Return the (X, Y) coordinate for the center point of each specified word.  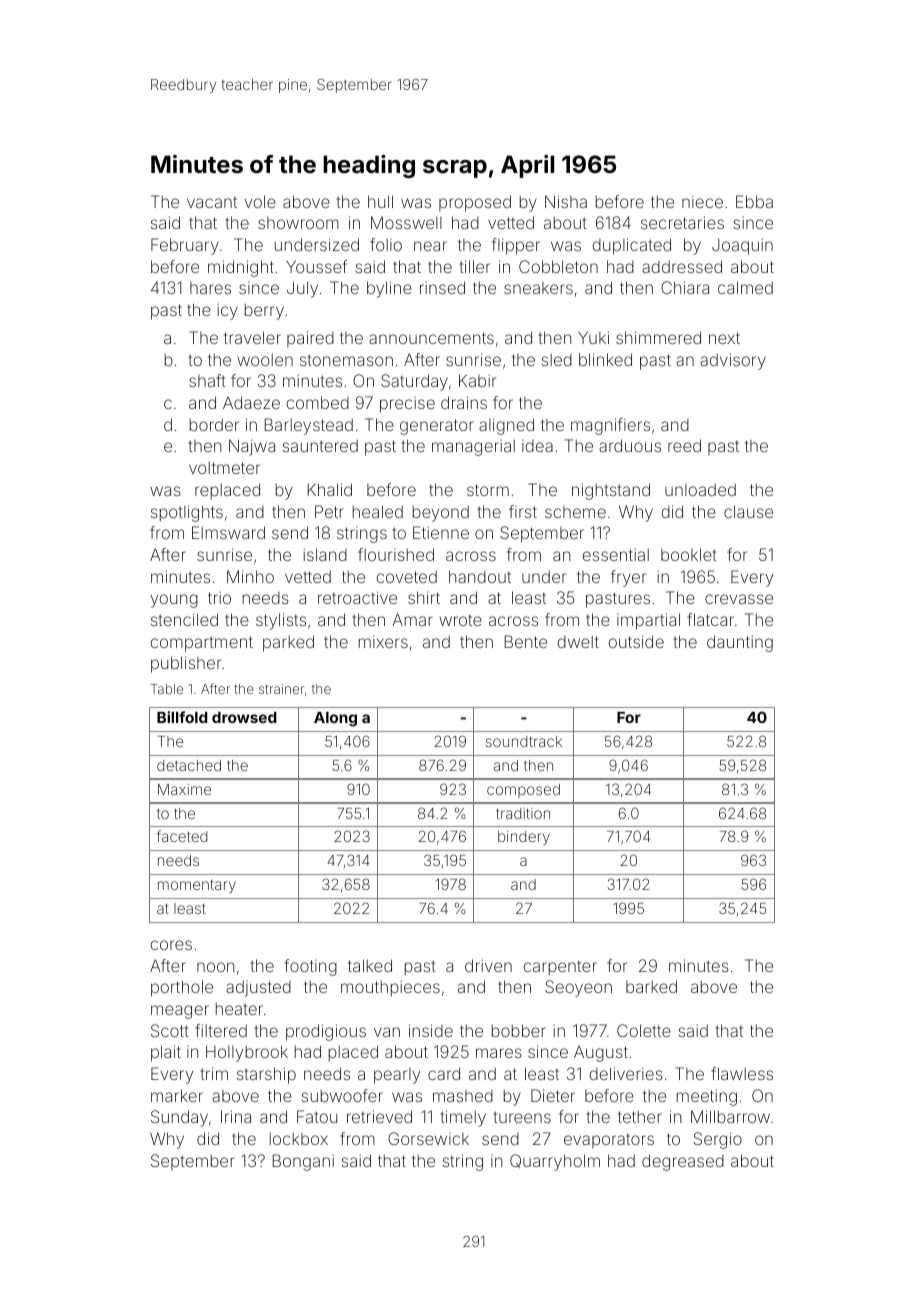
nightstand (611, 491)
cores (171, 945)
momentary (197, 886)
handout (480, 576)
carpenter (560, 968)
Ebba (754, 201)
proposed (475, 203)
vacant (212, 202)
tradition (523, 813)
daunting (740, 643)
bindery (524, 838)
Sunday (179, 1118)
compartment (202, 644)
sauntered (320, 446)
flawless (742, 1073)
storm (488, 490)
